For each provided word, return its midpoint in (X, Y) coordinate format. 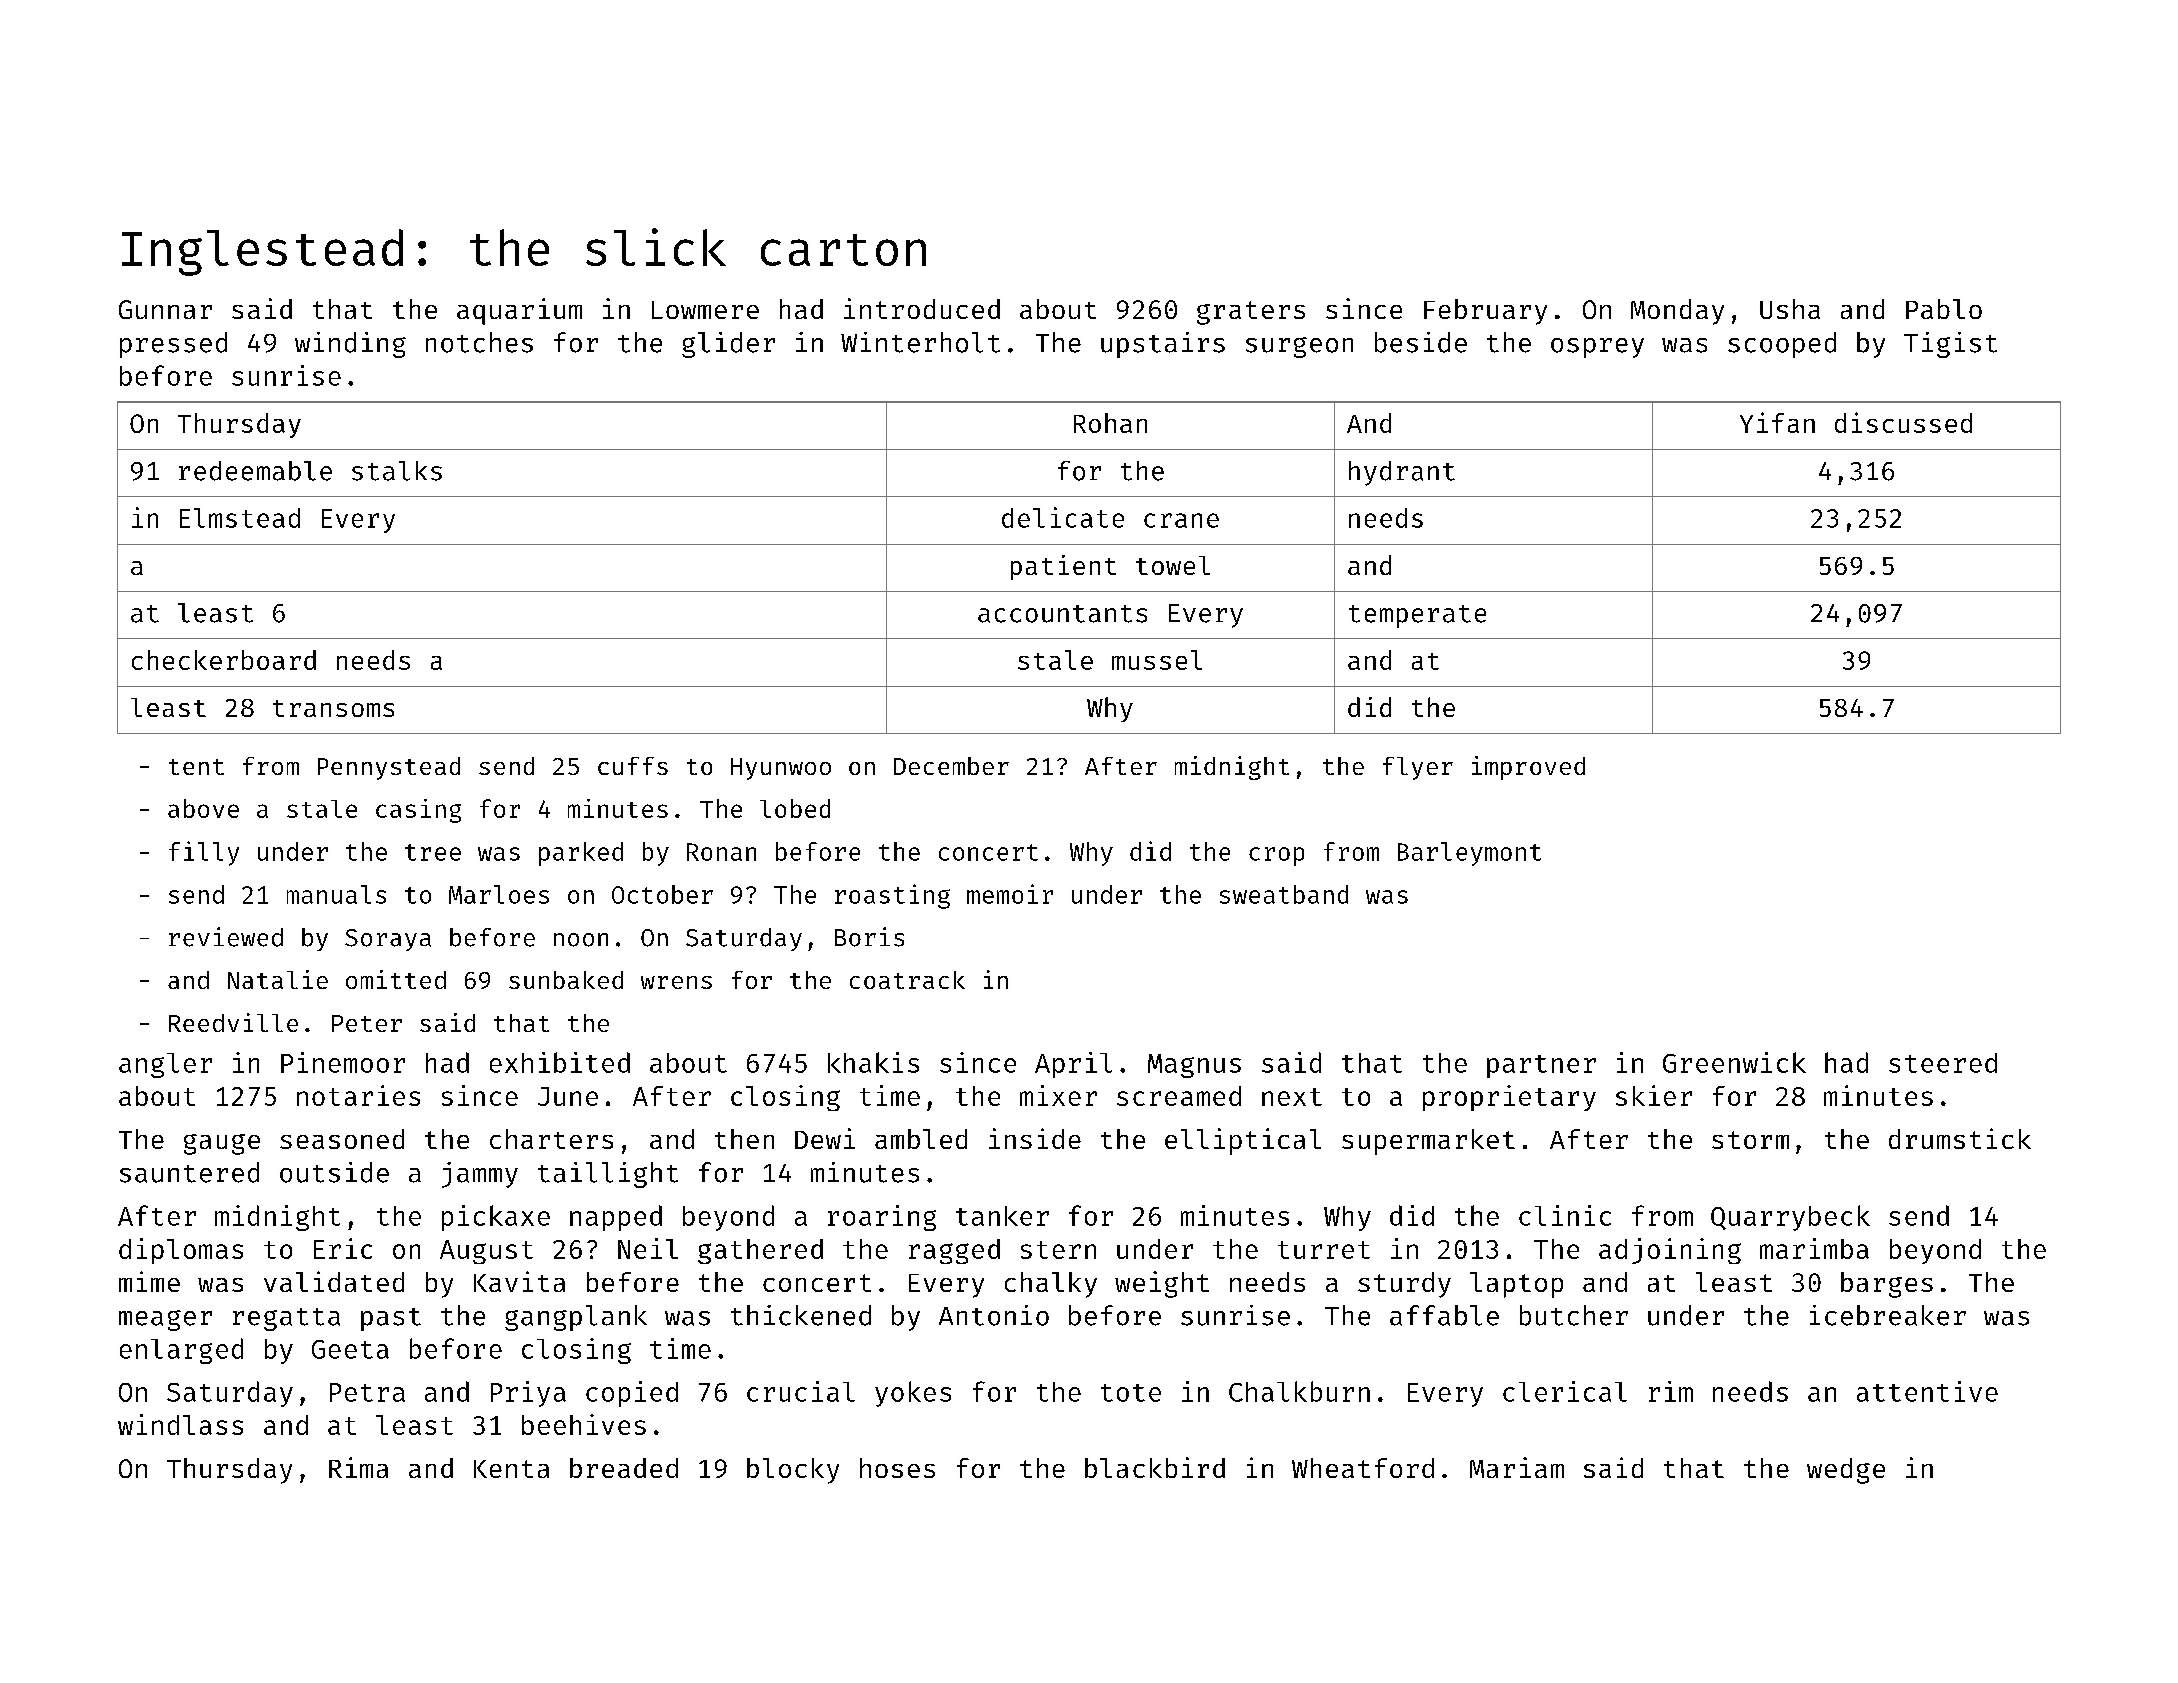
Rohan (1110, 423)
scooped (1782, 345)
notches (479, 342)
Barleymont (1469, 854)
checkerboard (224, 660)
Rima (358, 1467)
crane (1181, 520)
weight (1162, 1284)
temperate (1417, 616)
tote (1131, 1393)
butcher (1574, 1315)
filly (204, 853)
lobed (795, 808)
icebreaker (1888, 1315)
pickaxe (496, 1218)
